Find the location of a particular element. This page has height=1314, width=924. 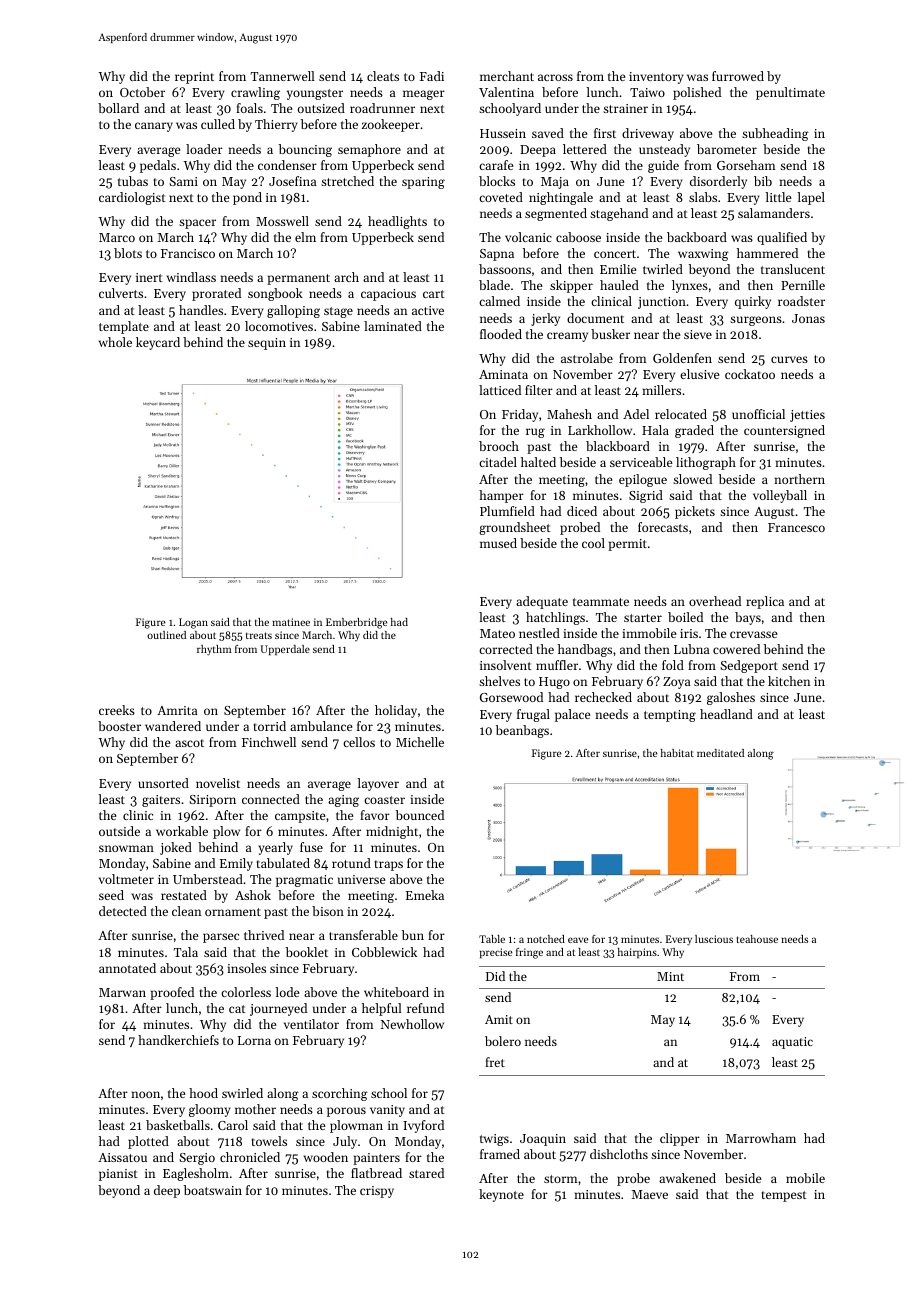

Umberstead is located at coordinates (208, 879).
